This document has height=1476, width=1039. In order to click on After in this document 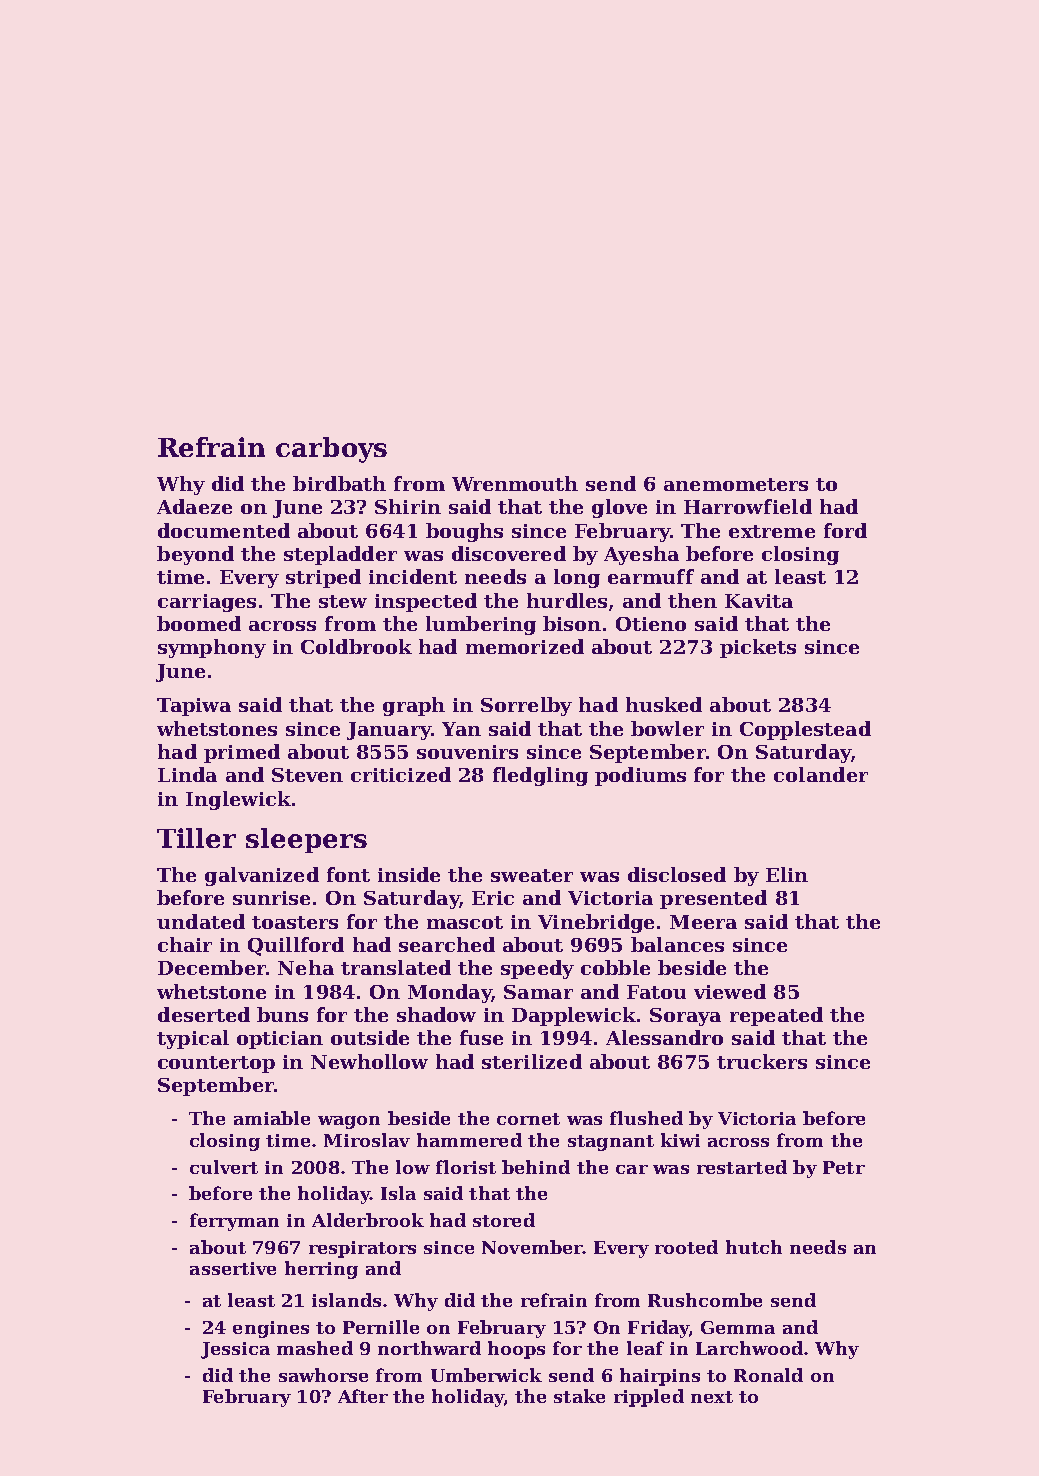, I will do `click(363, 1396)`.
